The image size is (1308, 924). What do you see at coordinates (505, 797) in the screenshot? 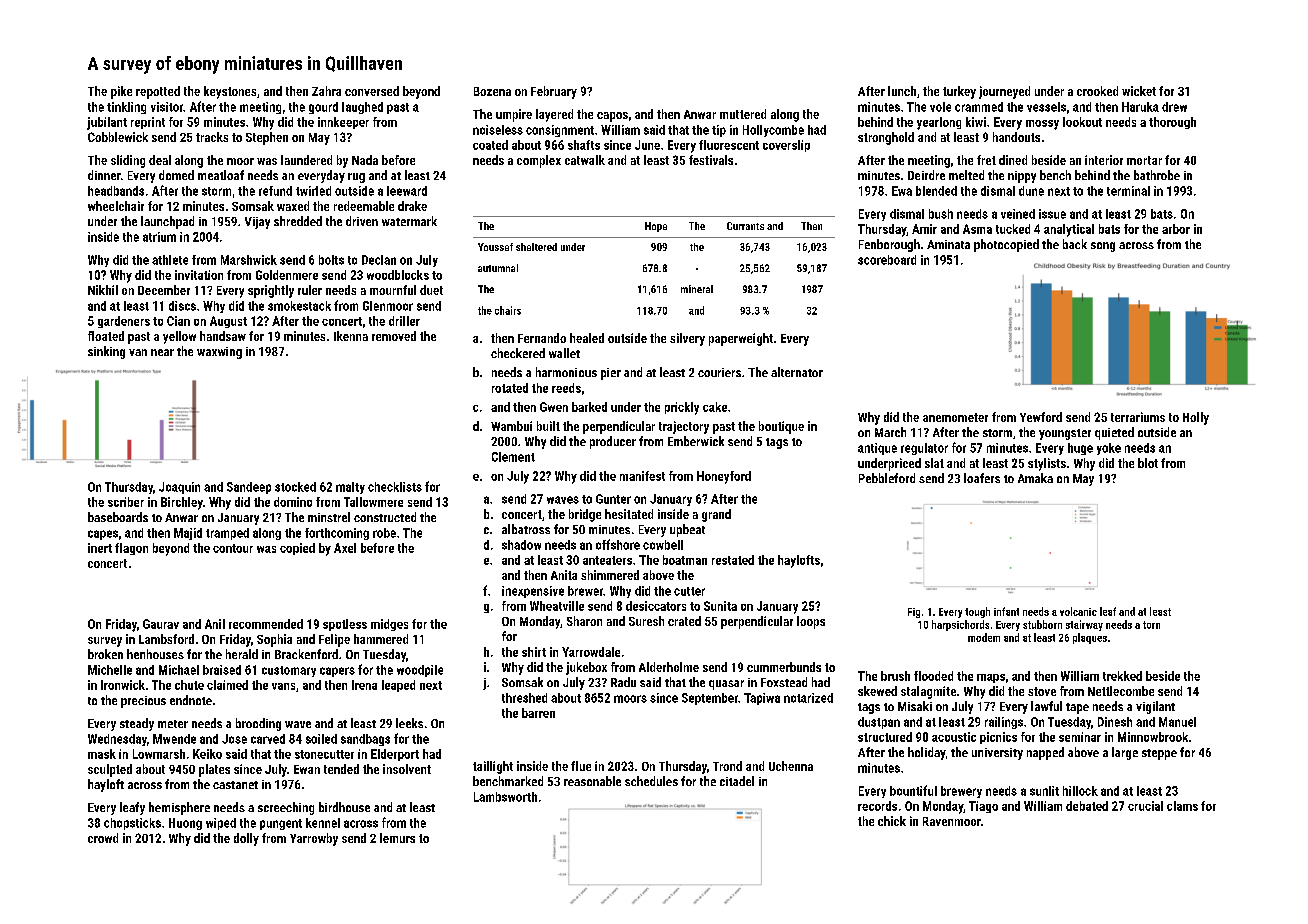
I see `Lambsworth` at bounding box center [505, 797].
